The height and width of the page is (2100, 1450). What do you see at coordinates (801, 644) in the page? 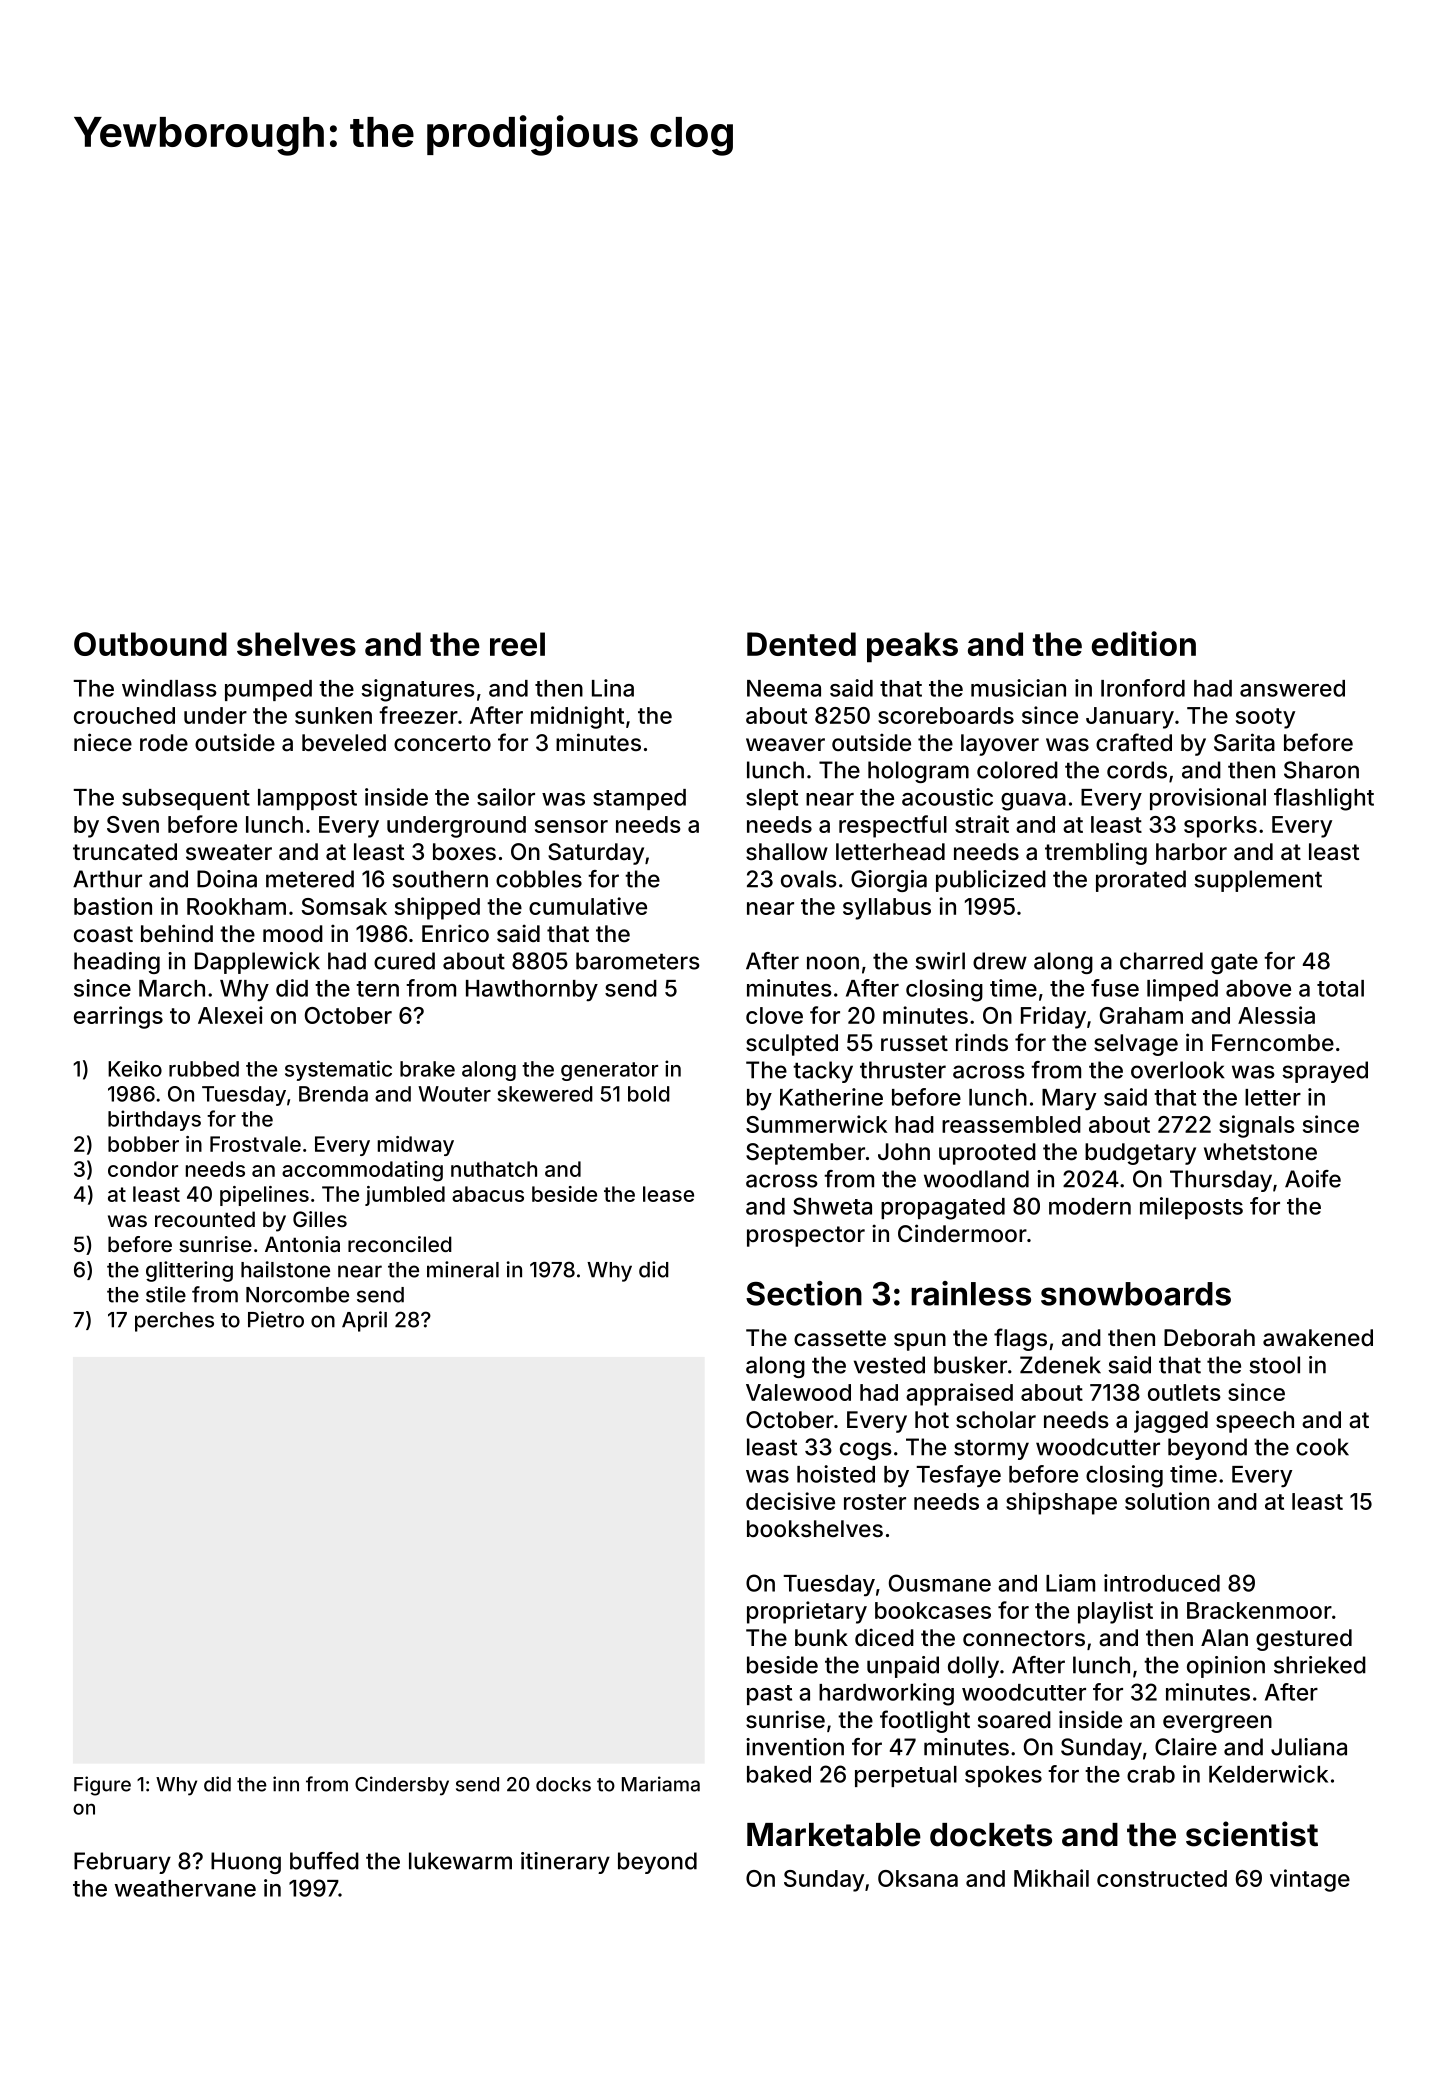
I see `Dented` at bounding box center [801, 644].
